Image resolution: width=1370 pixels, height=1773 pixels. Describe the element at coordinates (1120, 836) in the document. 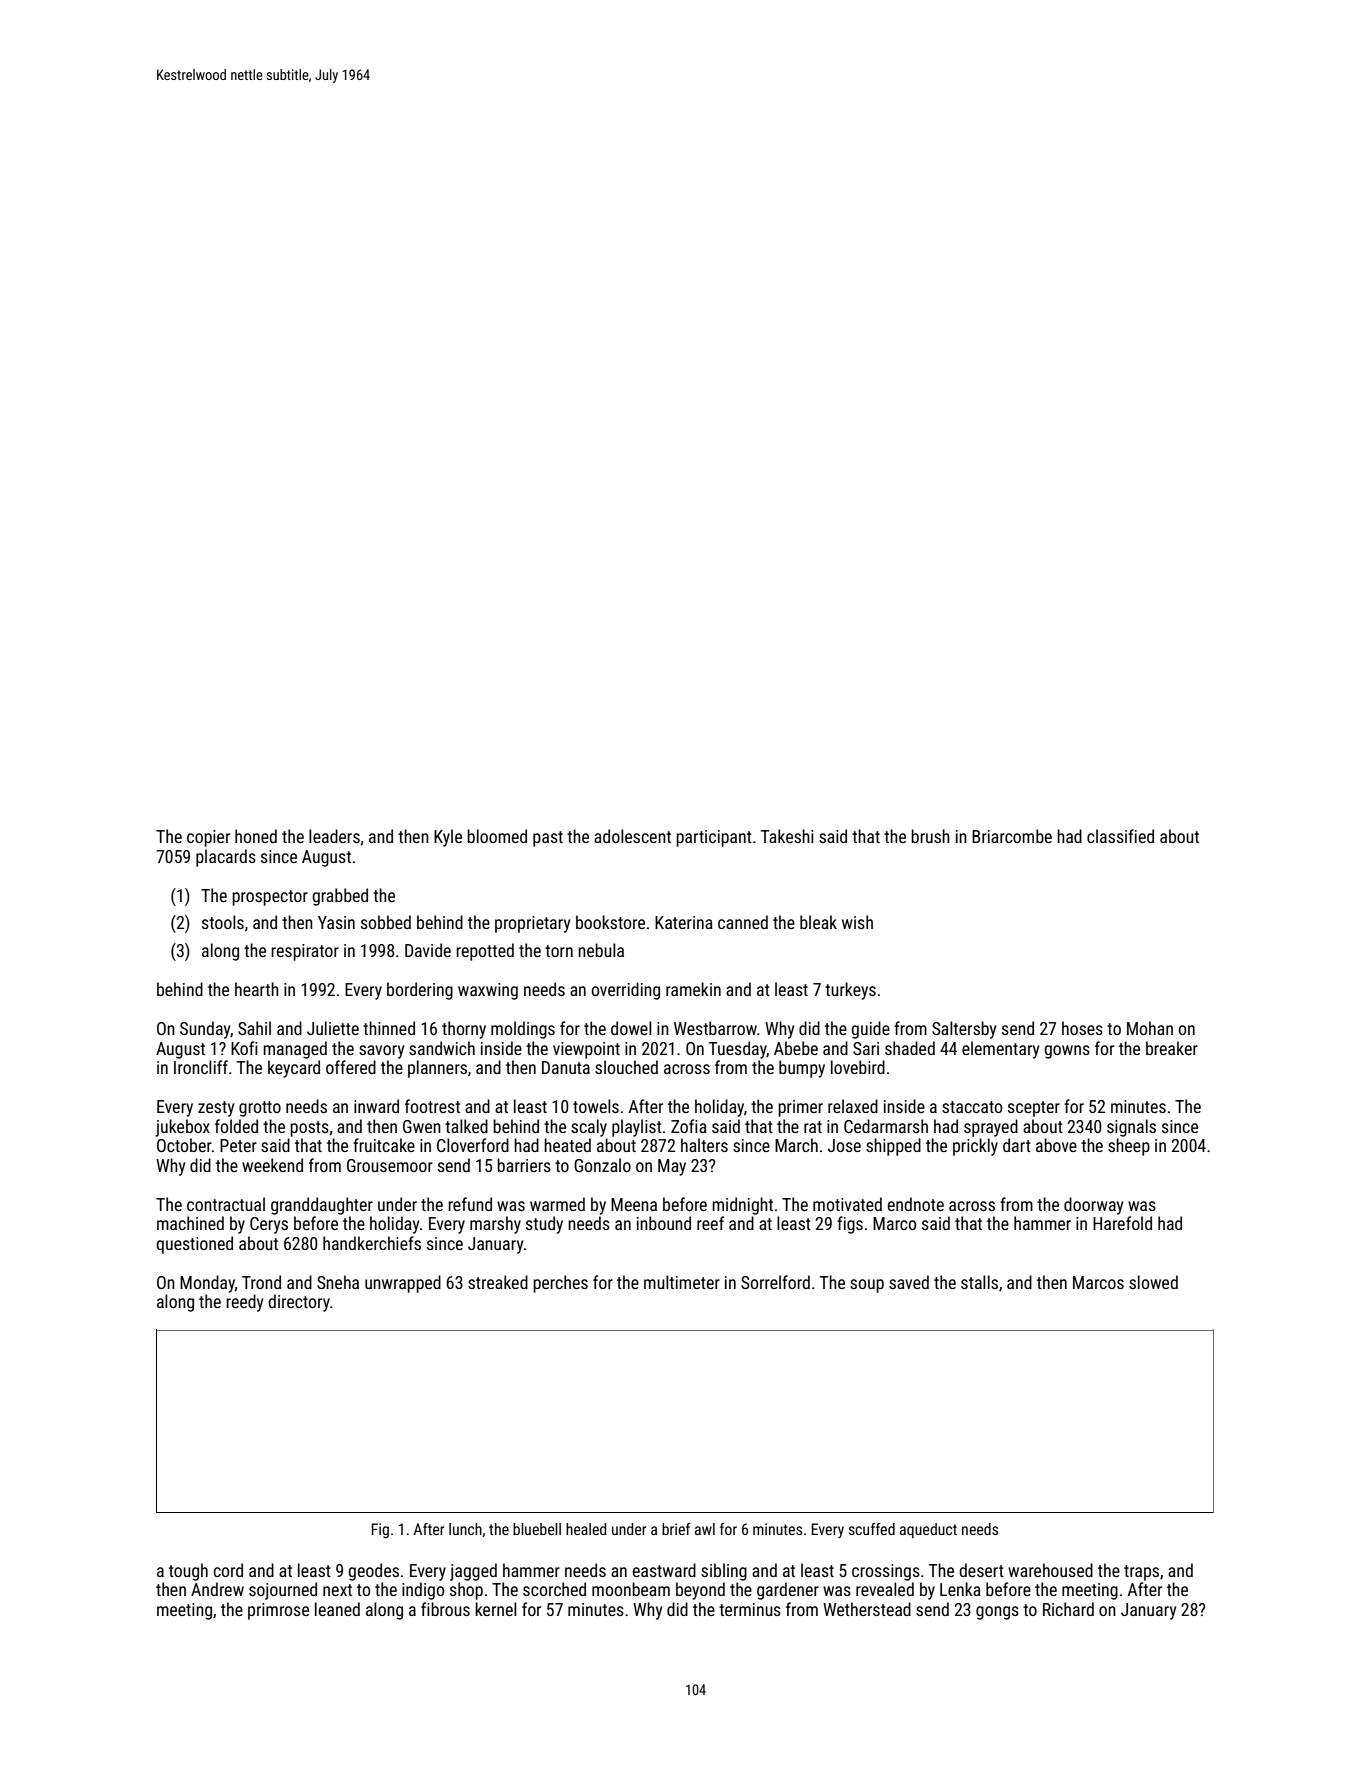

I see `classified` at that location.
